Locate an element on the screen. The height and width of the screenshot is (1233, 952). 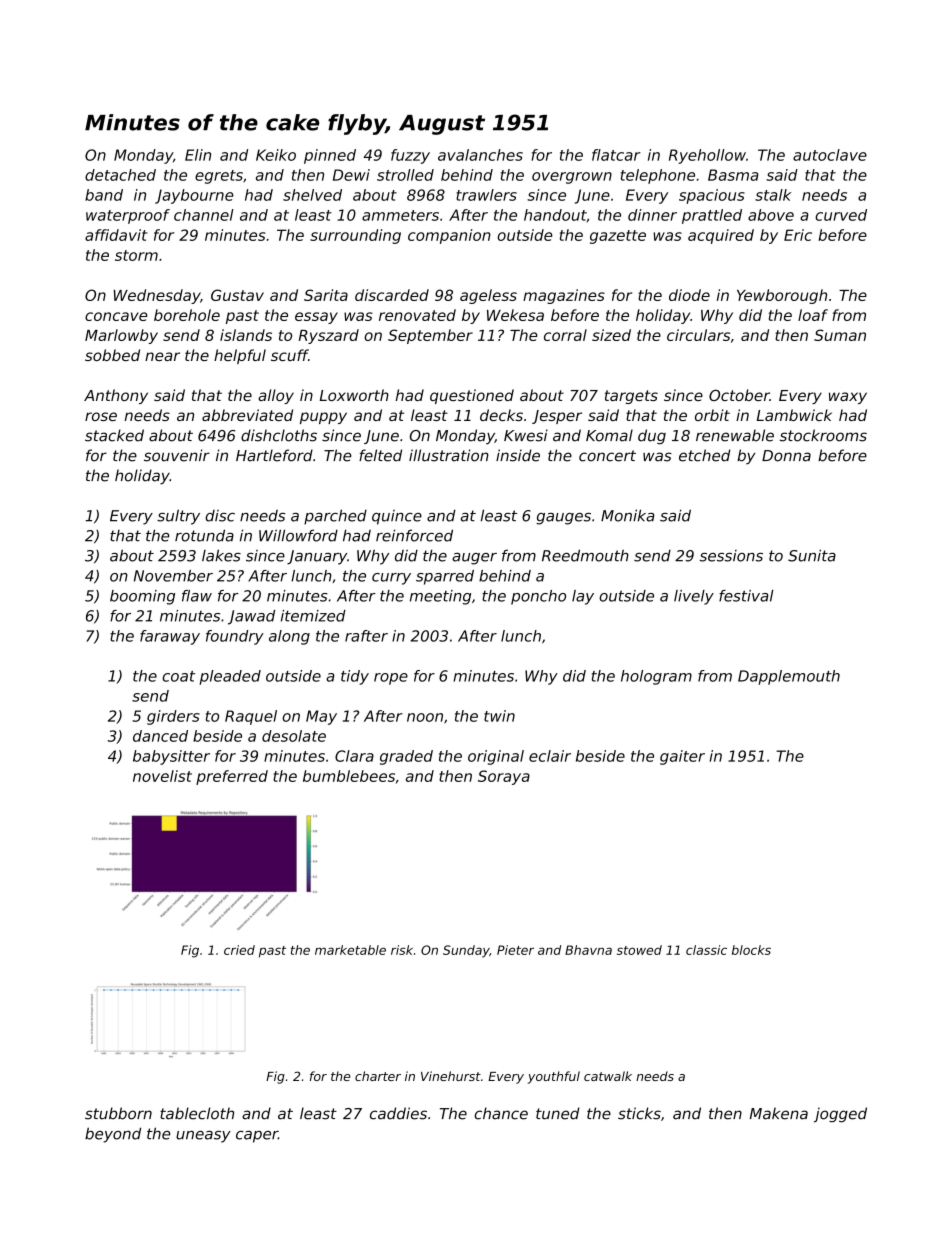
caper is located at coordinates (257, 1137).
